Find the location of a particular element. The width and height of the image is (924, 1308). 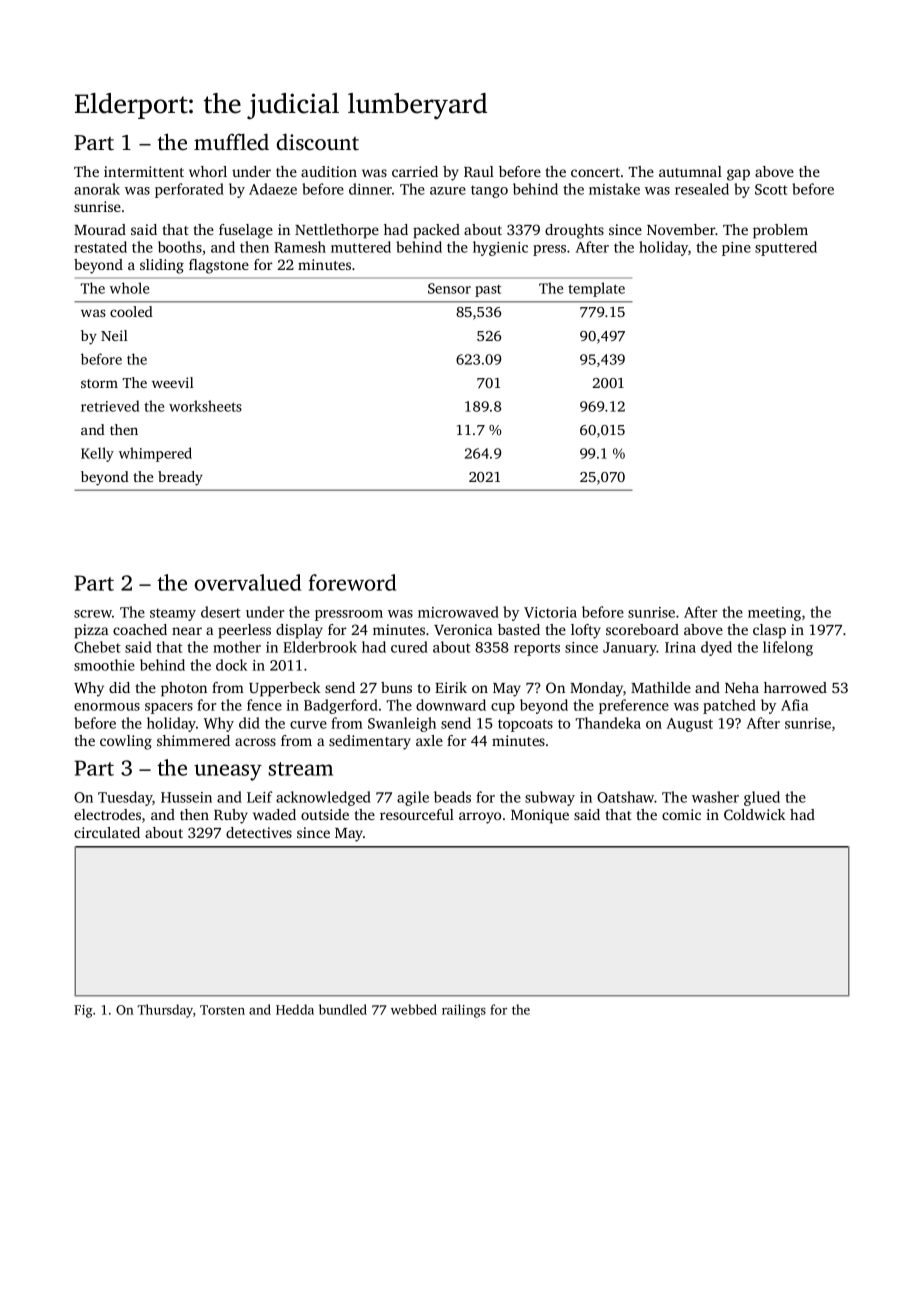

template is located at coordinates (596, 289).
